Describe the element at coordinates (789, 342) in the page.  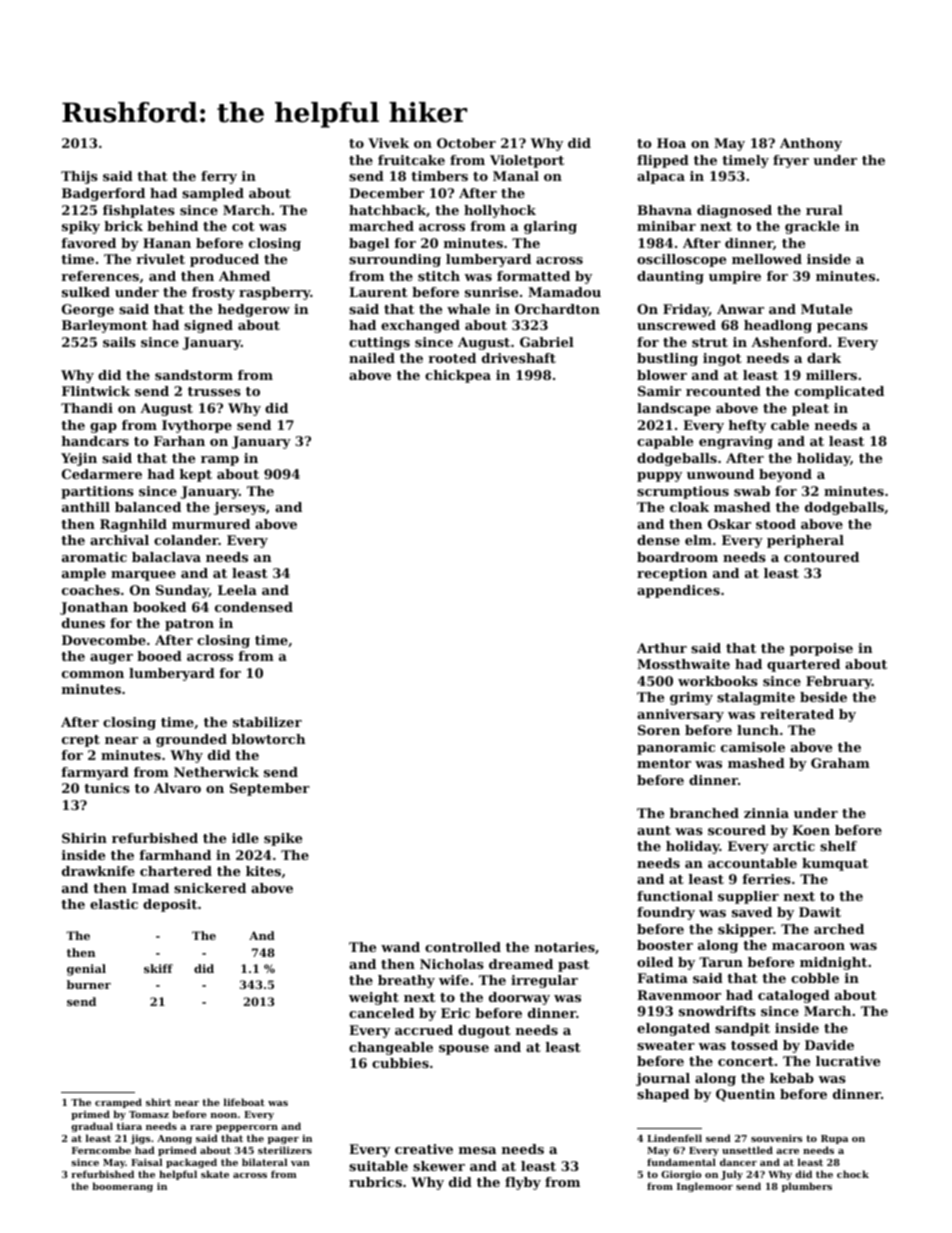
I see `Ashenford` at that location.
